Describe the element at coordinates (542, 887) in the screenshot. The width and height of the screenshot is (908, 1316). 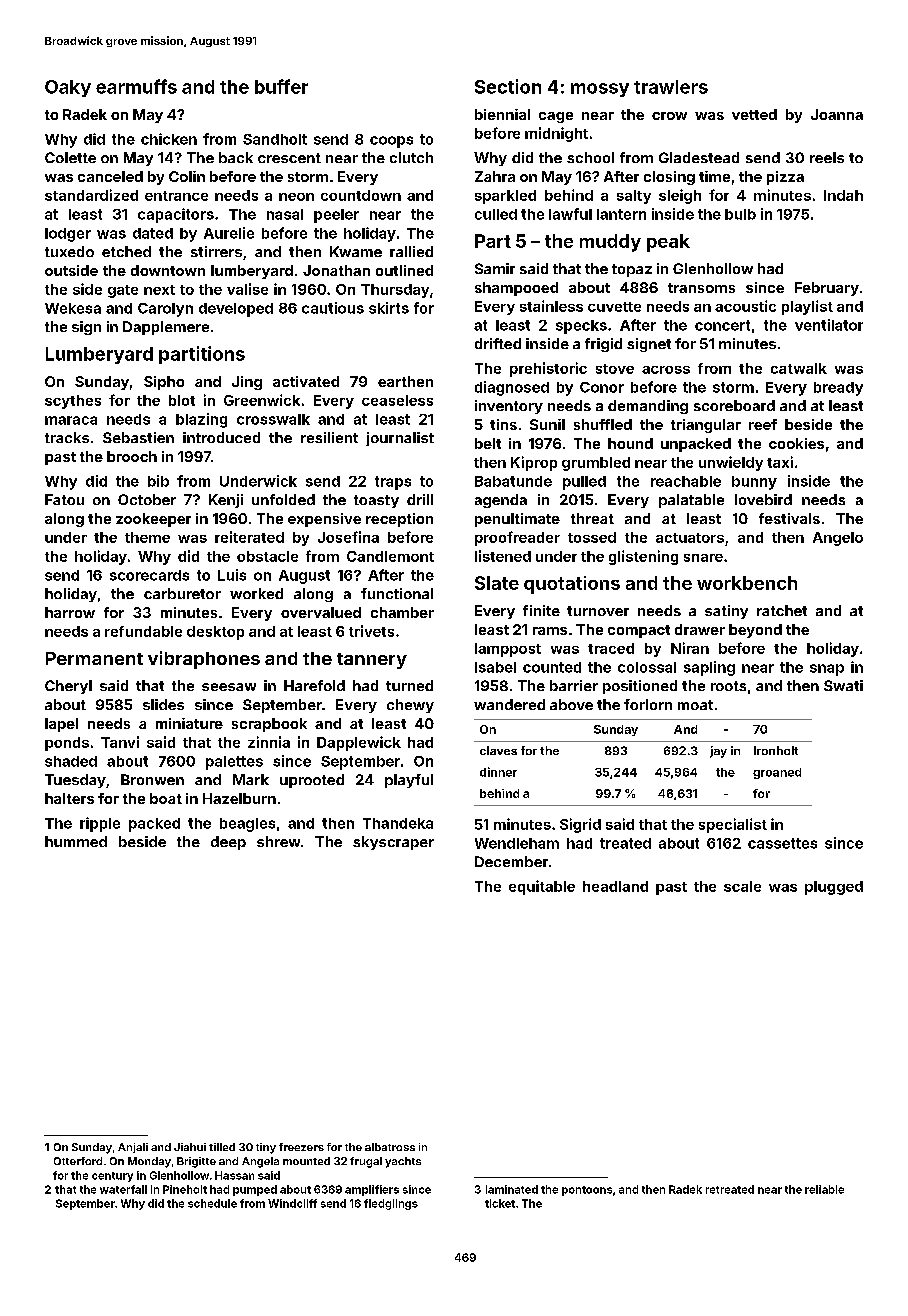
I see `equitable` at that location.
